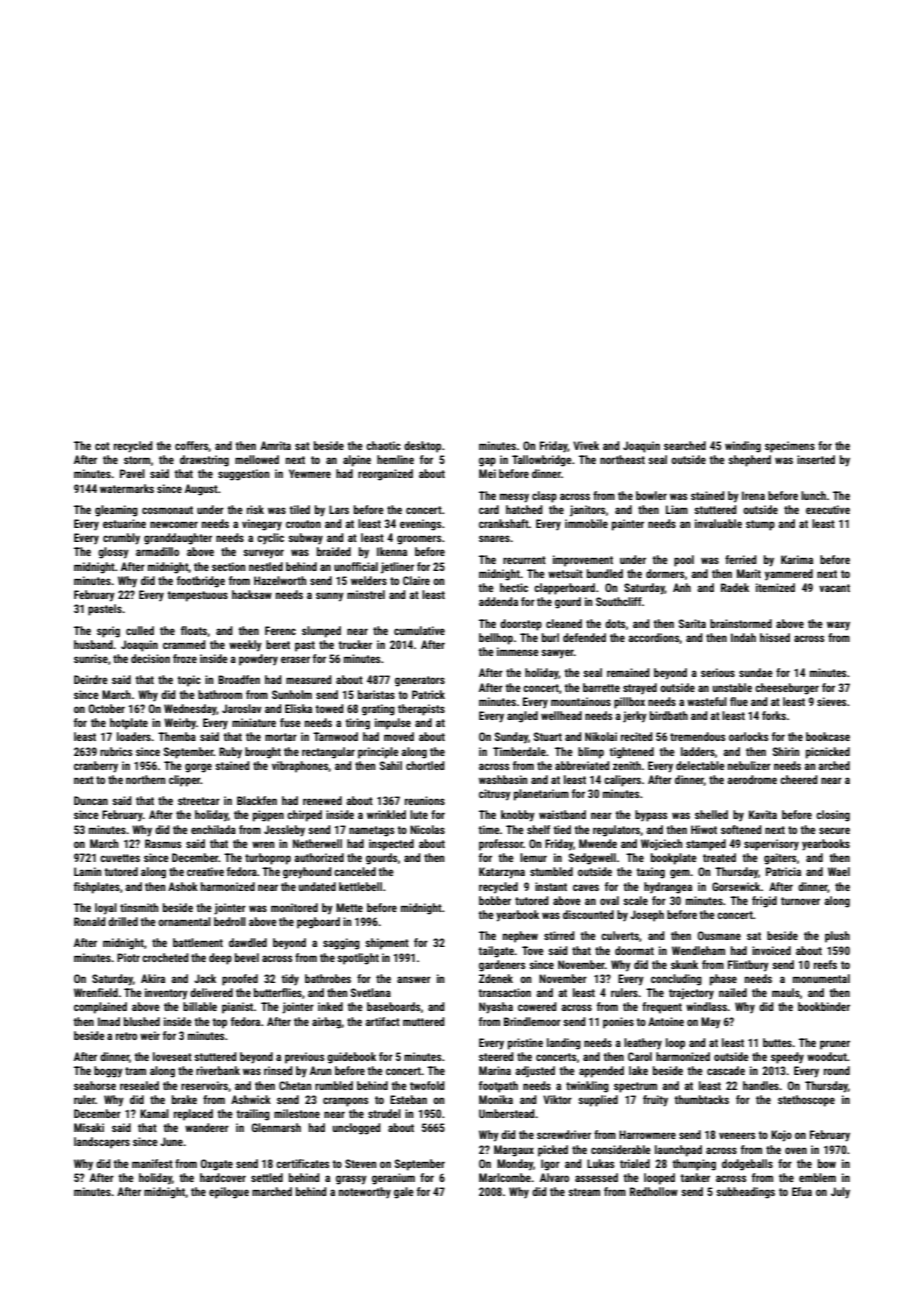  Describe the element at coordinates (564, 1044) in the page. I see `landing` at that location.
